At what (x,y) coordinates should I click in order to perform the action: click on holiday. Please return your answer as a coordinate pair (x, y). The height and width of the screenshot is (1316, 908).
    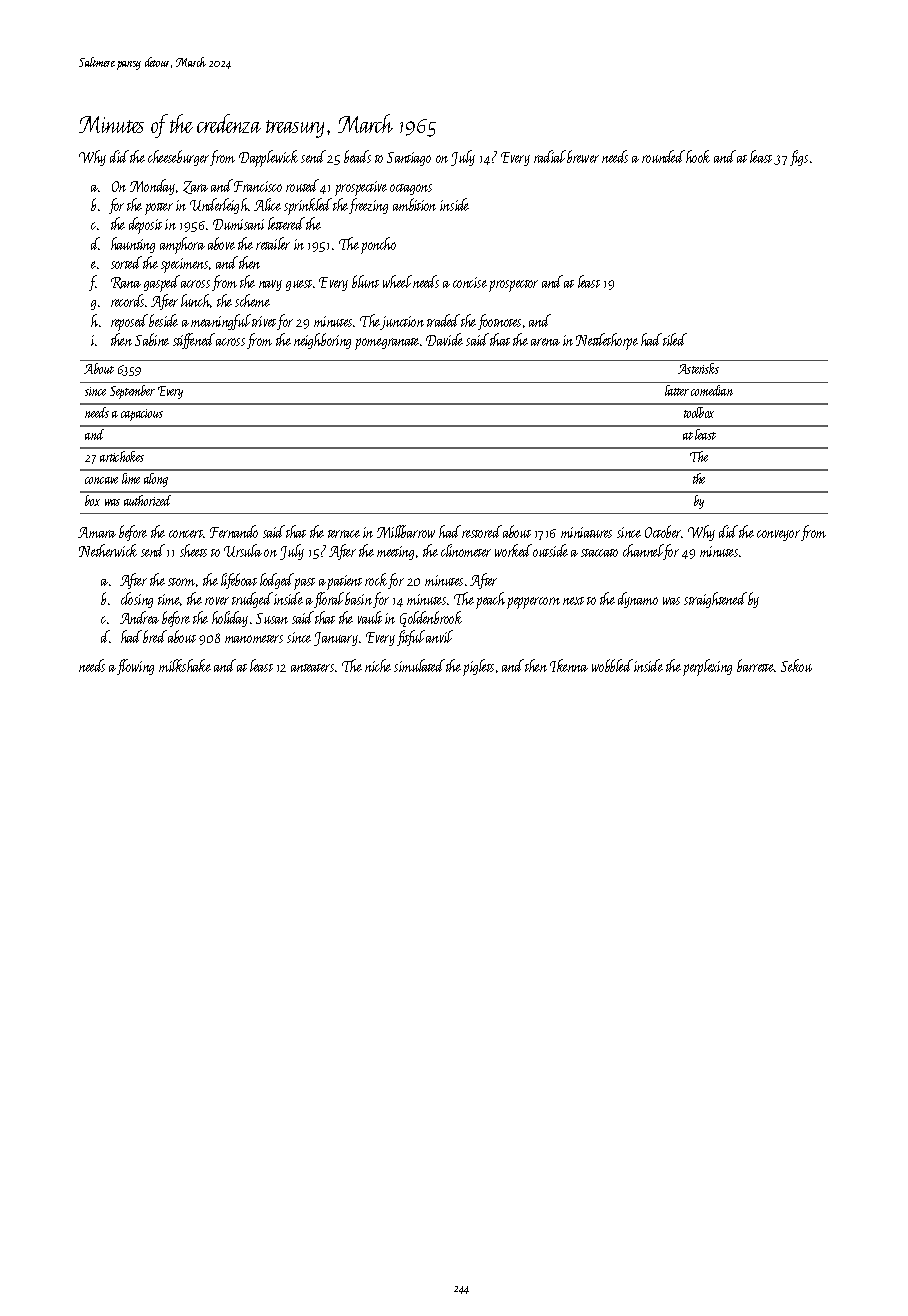
    Looking at the image, I should click on (230, 619).
